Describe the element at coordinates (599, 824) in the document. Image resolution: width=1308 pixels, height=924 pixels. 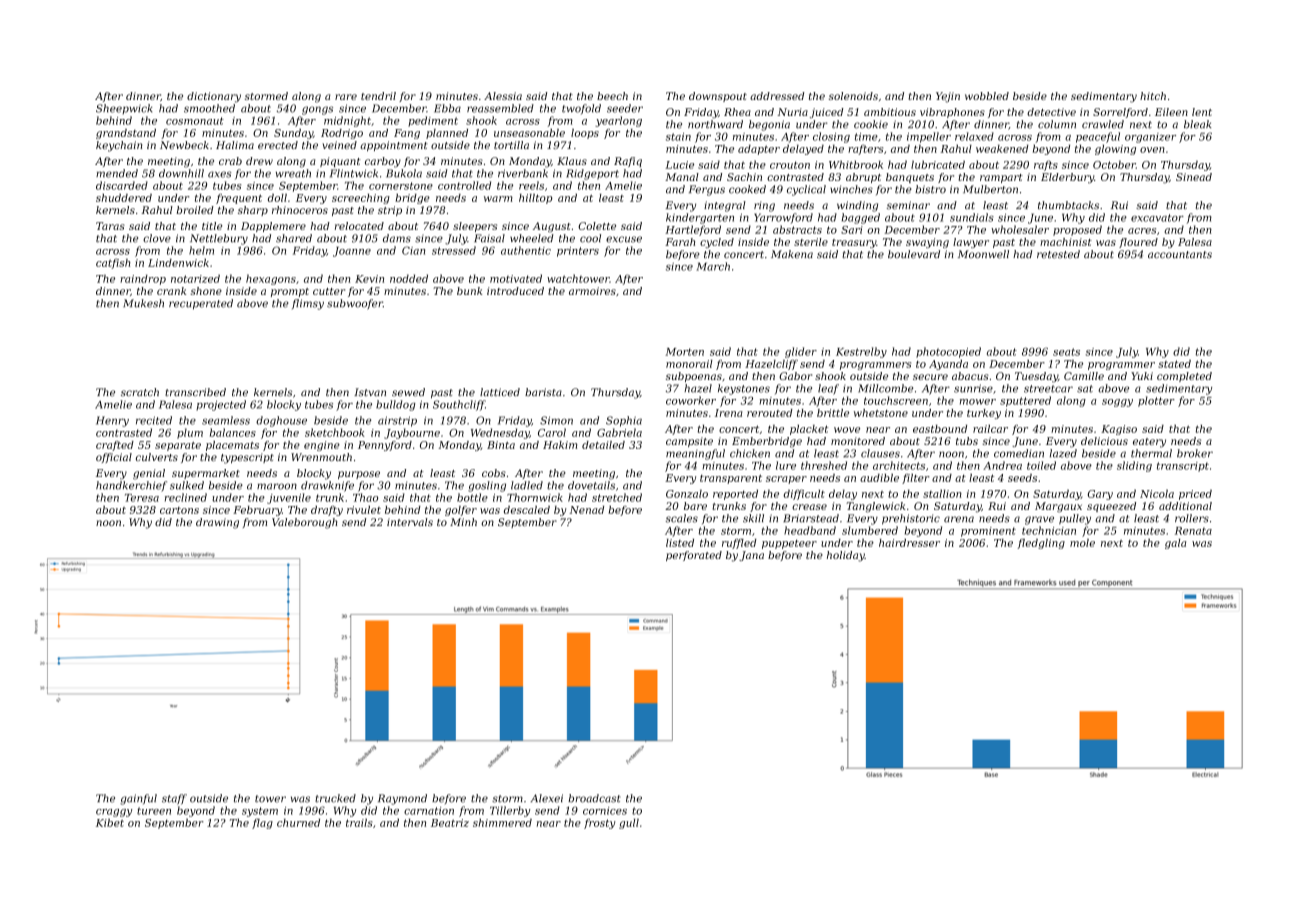
I see `frosty` at that location.
